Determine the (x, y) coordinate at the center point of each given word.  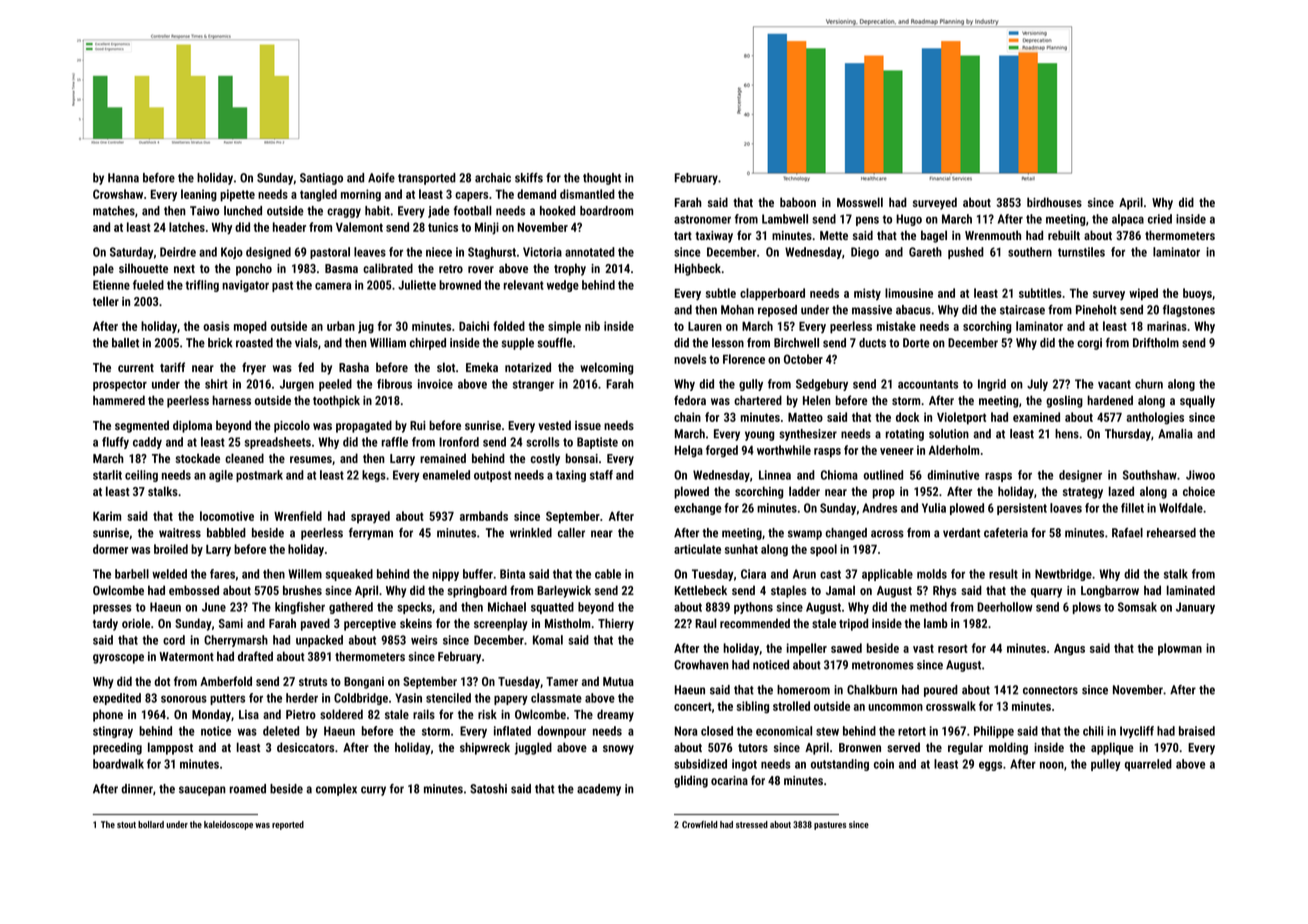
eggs (990, 766)
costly (545, 459)
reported (288, 825)
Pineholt (1096, 310)
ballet (125, 343)
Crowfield (700, 824)
